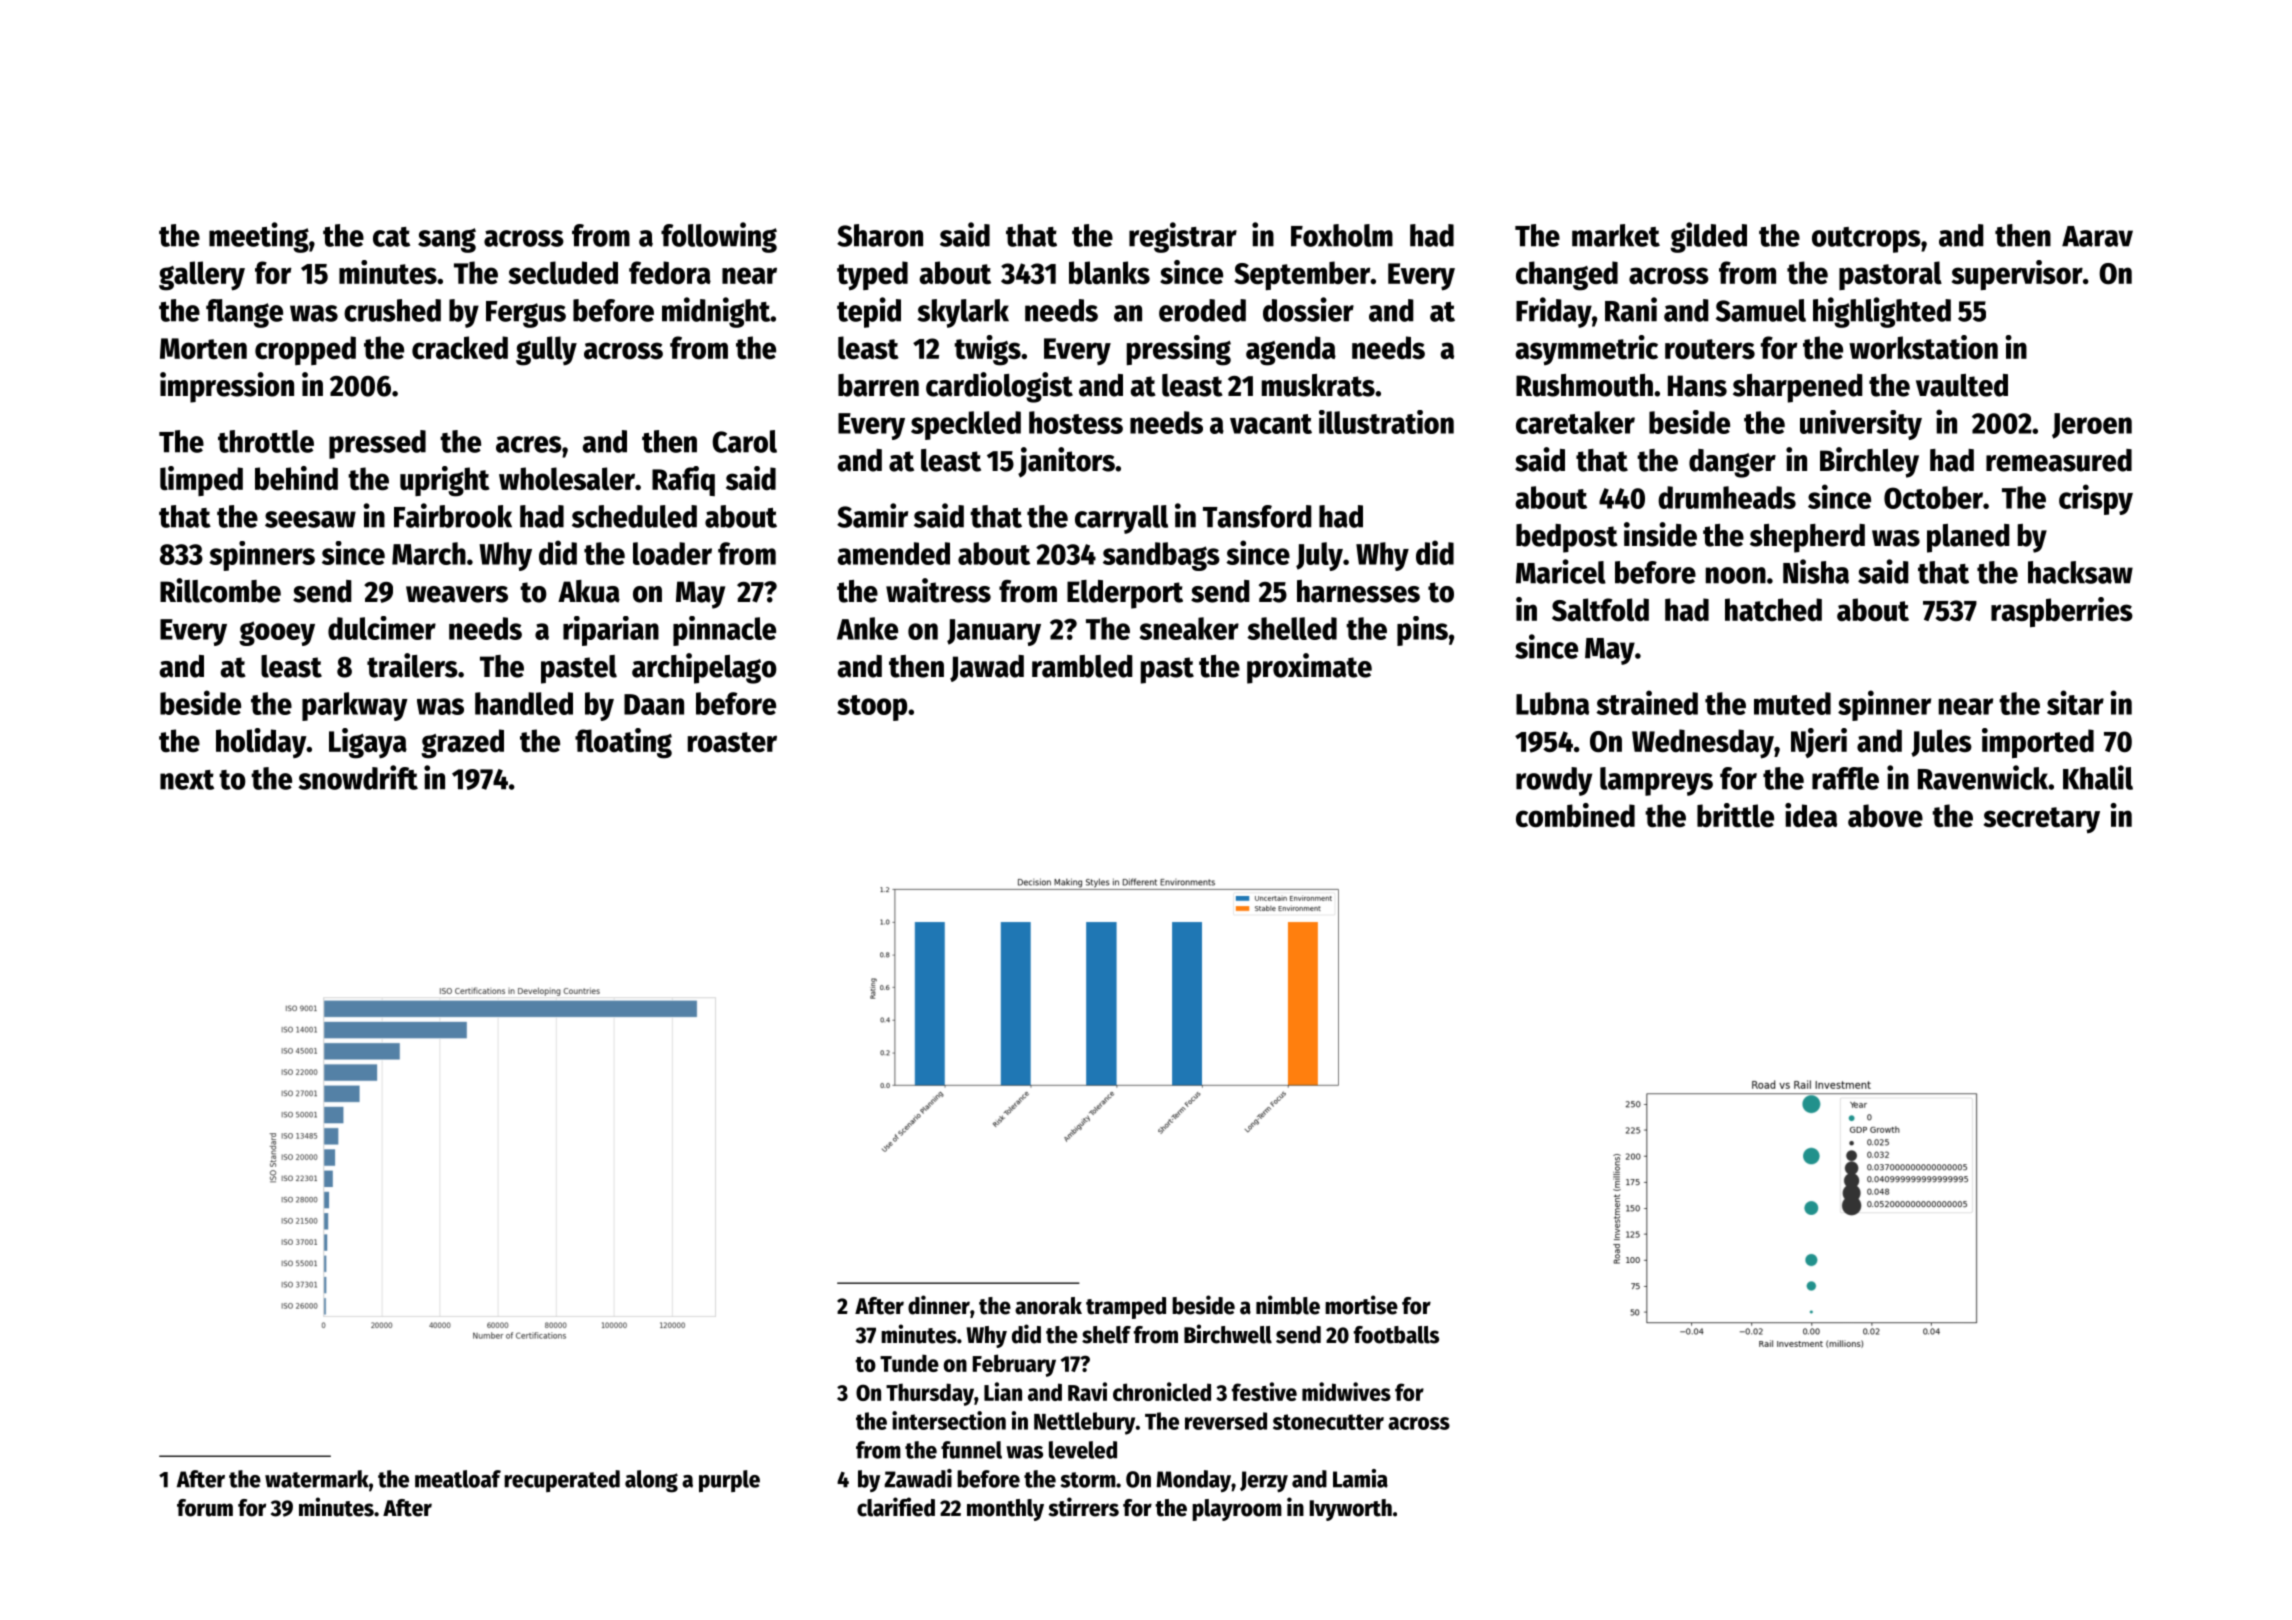  What do you see at coordinates (1386, 422) in the image?
I see `illustration` at bounding box center [1386, 422].
